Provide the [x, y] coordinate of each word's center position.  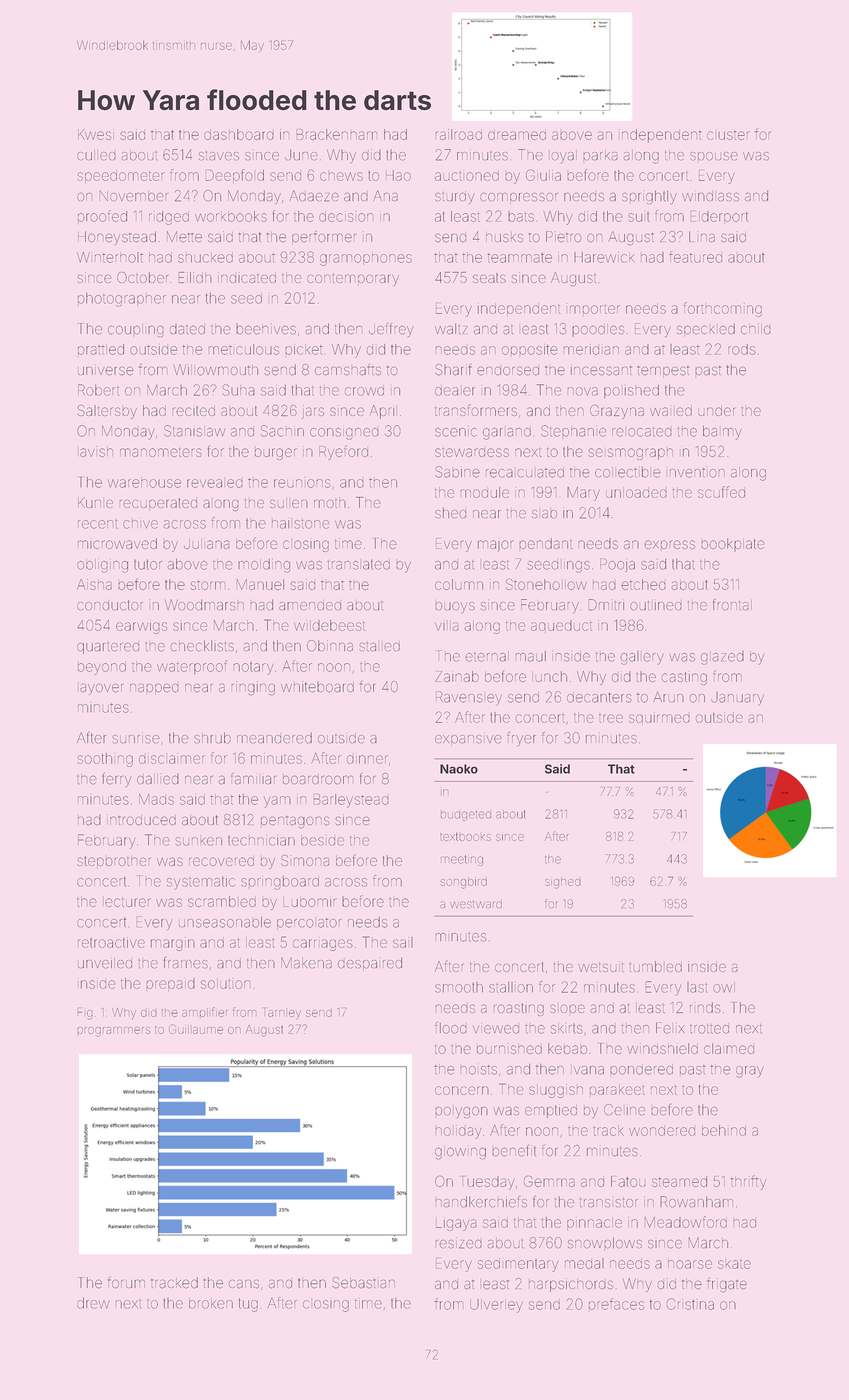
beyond [102, 668]
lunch [549, 676]
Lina [702, 237]
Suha [238, 390]
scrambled [222, 901]
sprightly [649, 197]
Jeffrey [391, 330]
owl [724, 987]
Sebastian [363, 1283]
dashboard [239, 134]
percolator [309, 924]
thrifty [748, 1182]
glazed [722, 658]
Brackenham [337, 134]
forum [126, 1283]
